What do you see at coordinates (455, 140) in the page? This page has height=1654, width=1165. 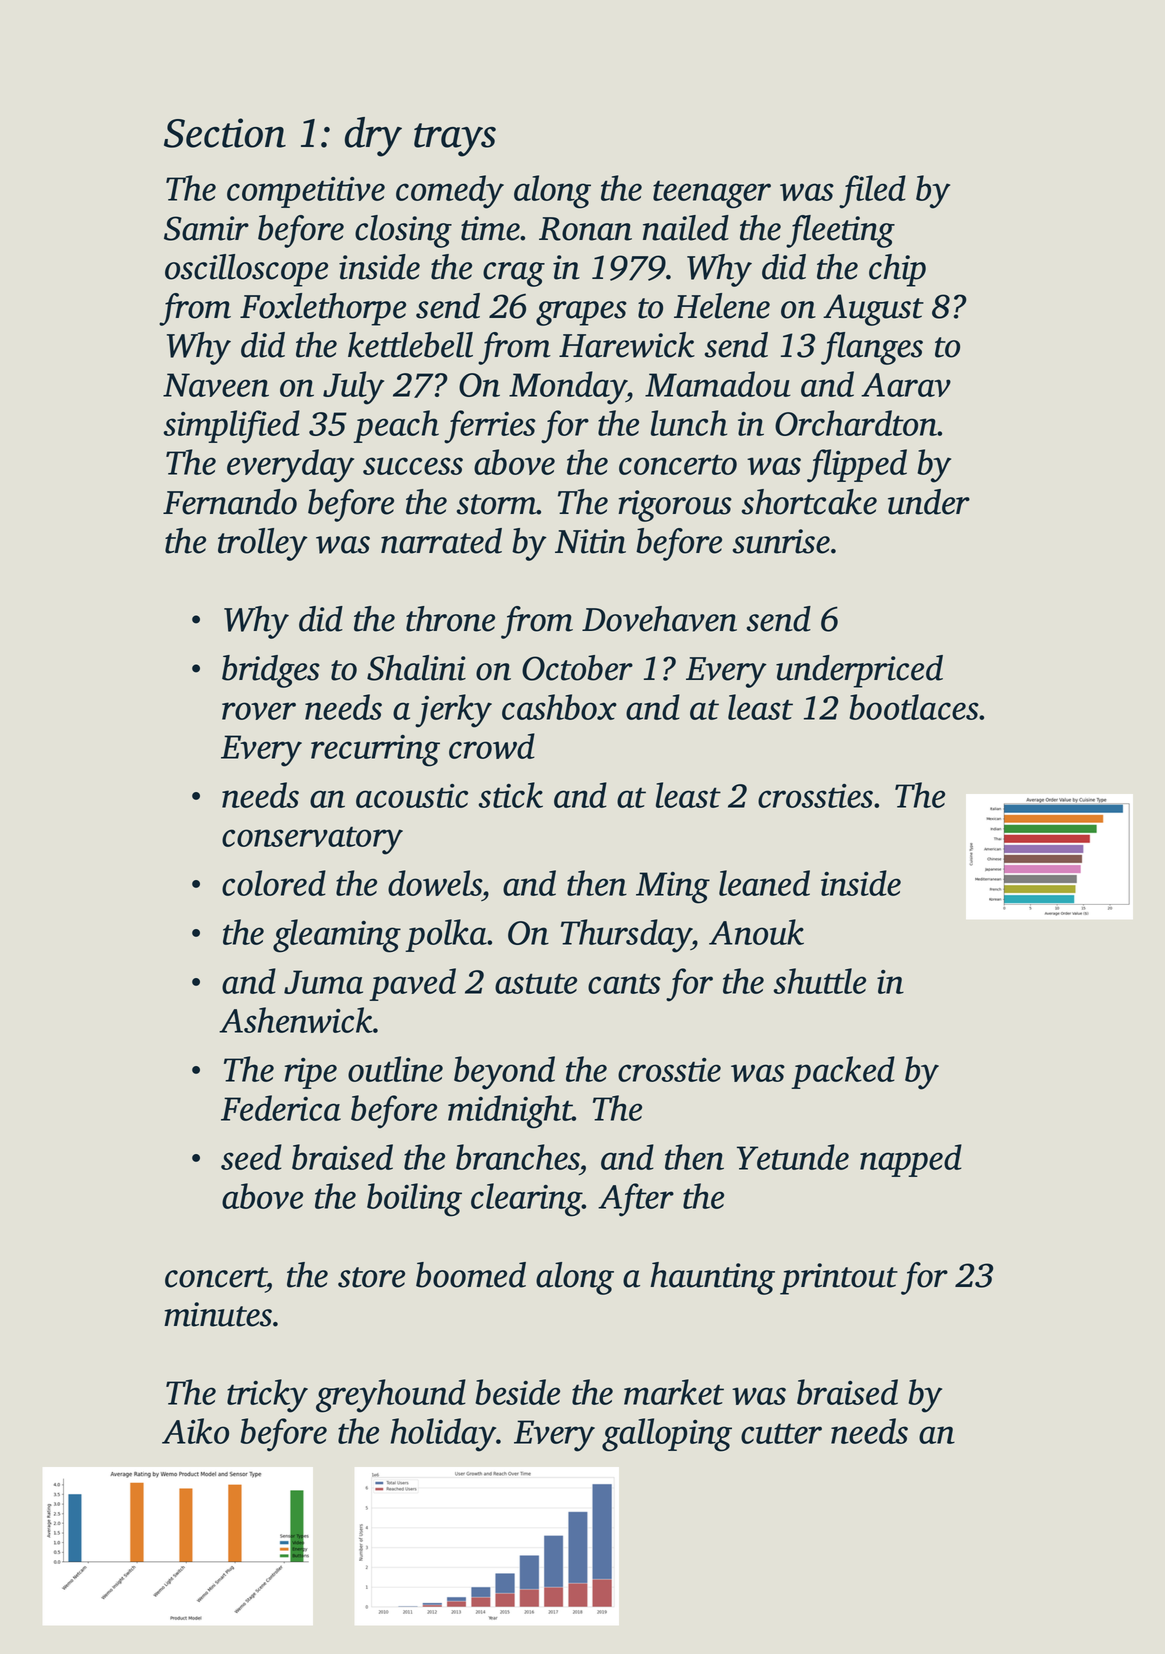 I see `trays` at bounding box center [455, 140].
